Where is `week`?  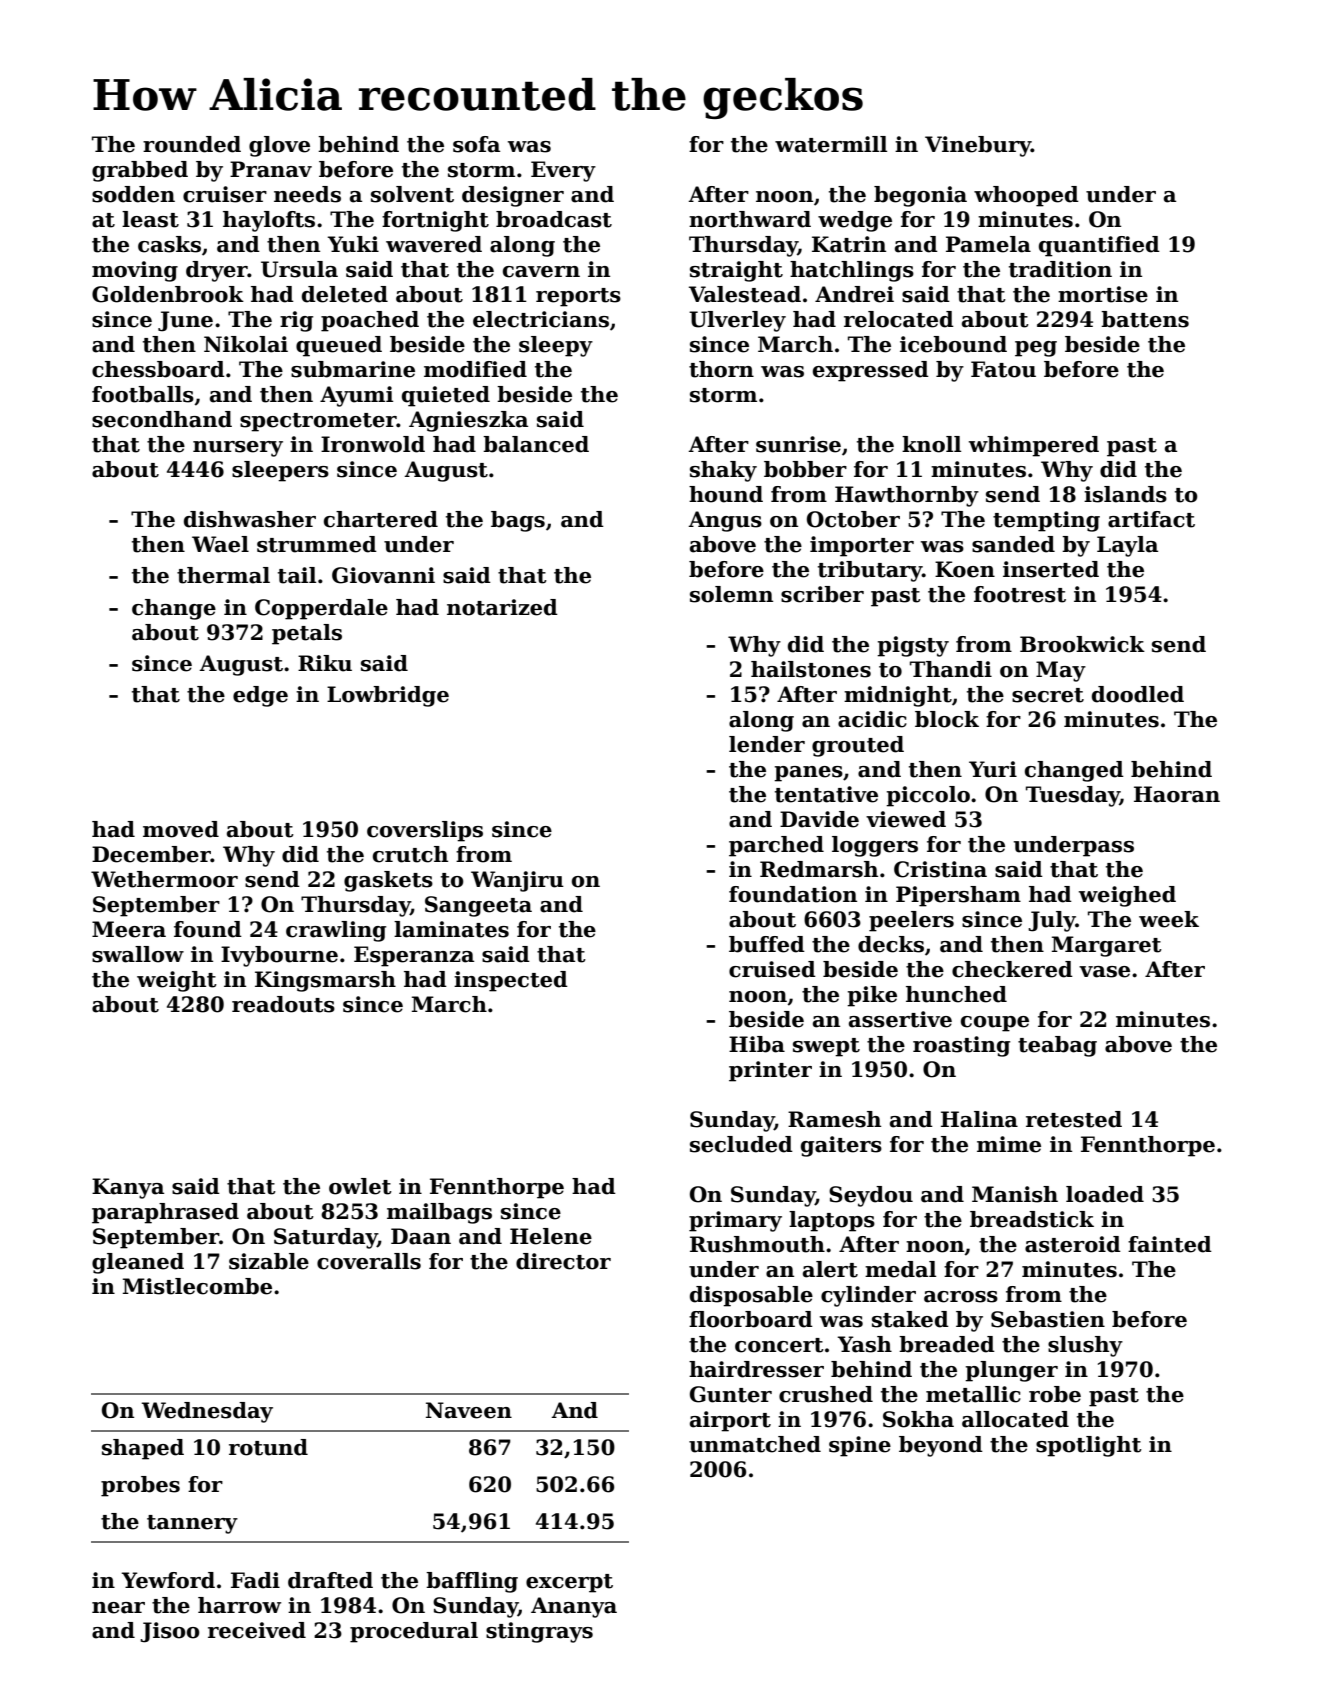
week is located at coordinates (1169, 919).
